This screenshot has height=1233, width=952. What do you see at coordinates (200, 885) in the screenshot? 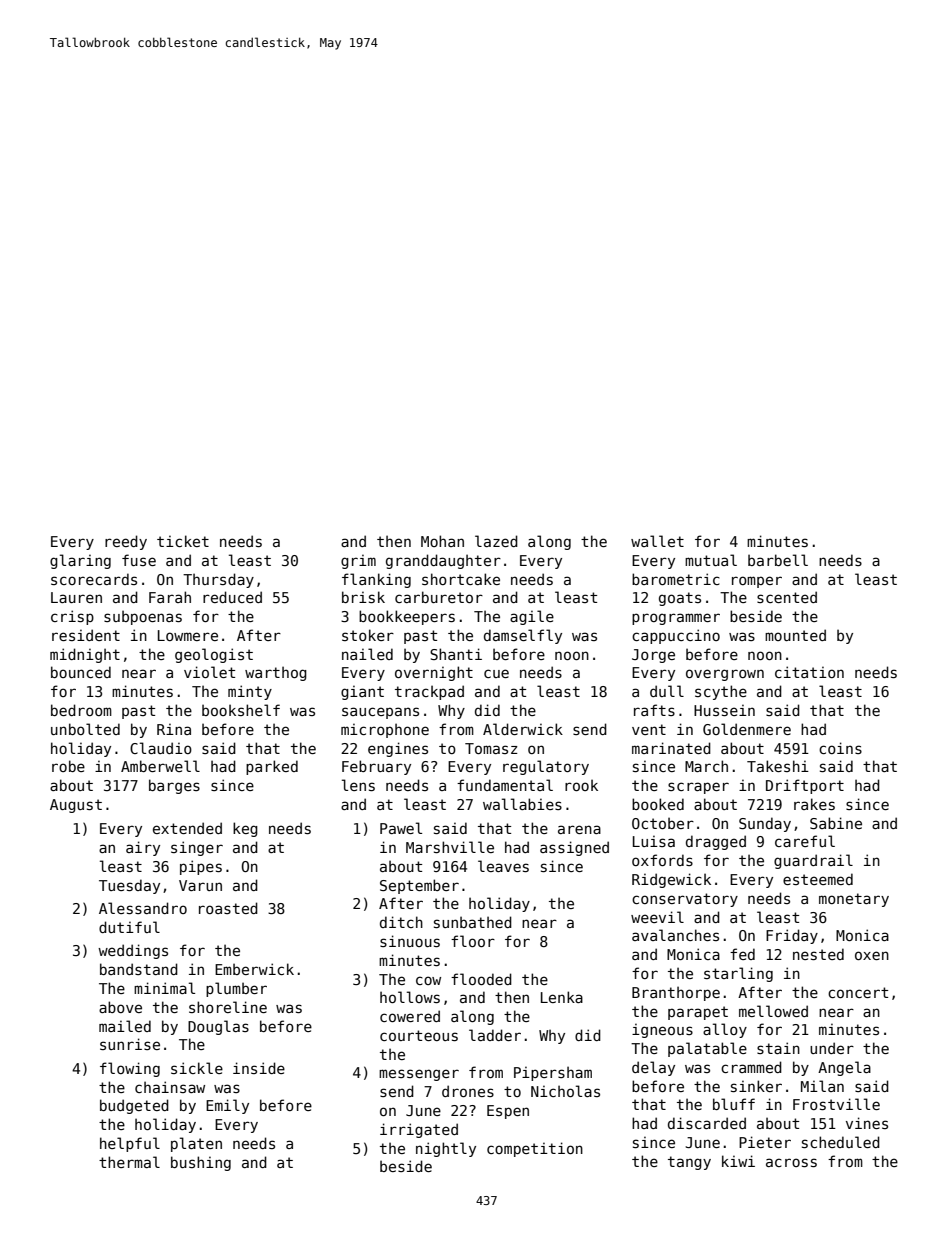
I see `Varun` at bounding box center [200, 885].
